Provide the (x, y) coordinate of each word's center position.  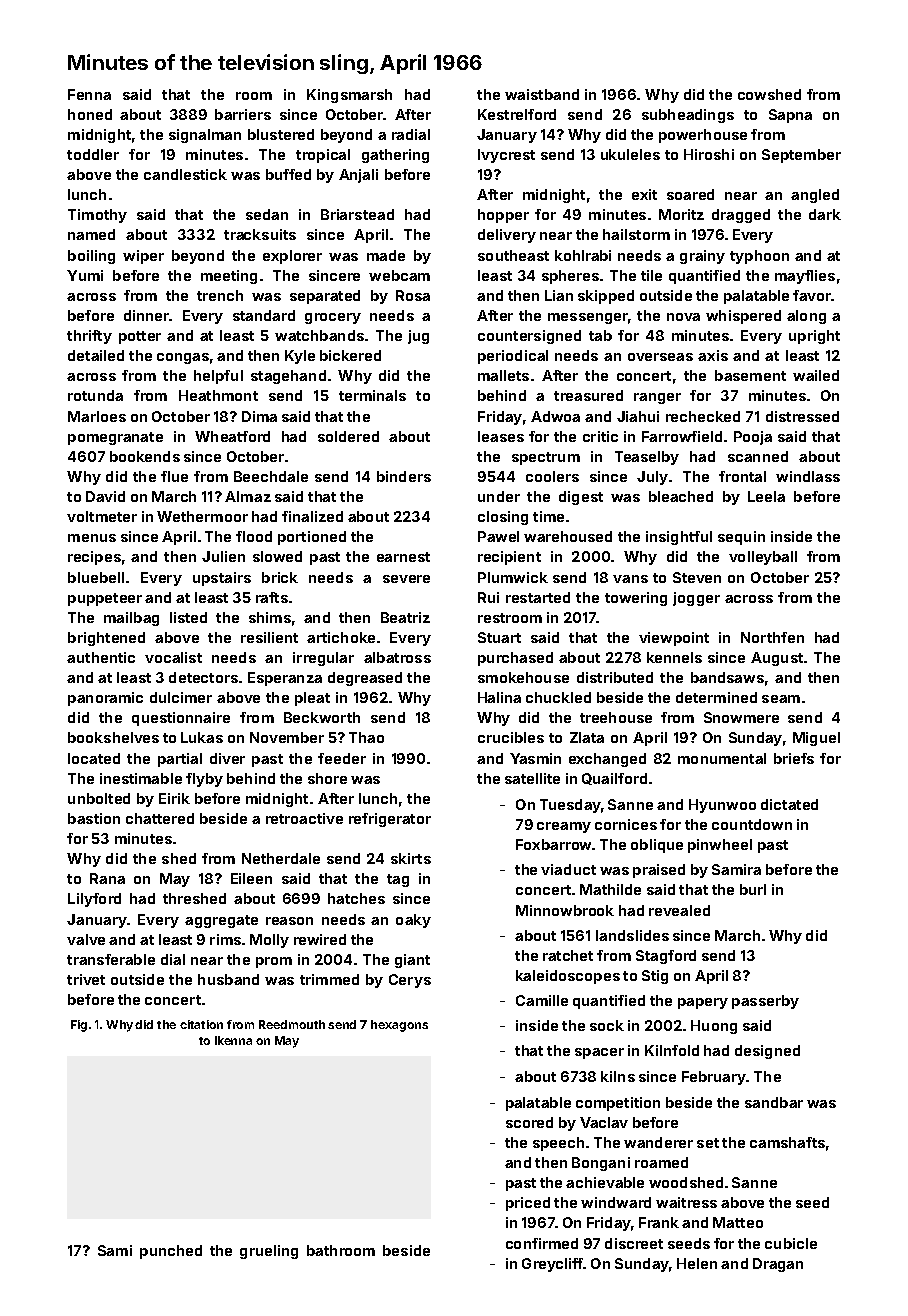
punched (171, 1252)
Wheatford (232, 436)
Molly (269, 941)
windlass (808, 476)
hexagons (399, 1026)
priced (528, 1204)
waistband (542, 94)
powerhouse (703, 136)
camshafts (787, 1142)
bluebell (96, 577)
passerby (765, 1002)
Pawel (498, 536)
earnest (403, 557)
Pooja (753, 438)
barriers (243, 114)
